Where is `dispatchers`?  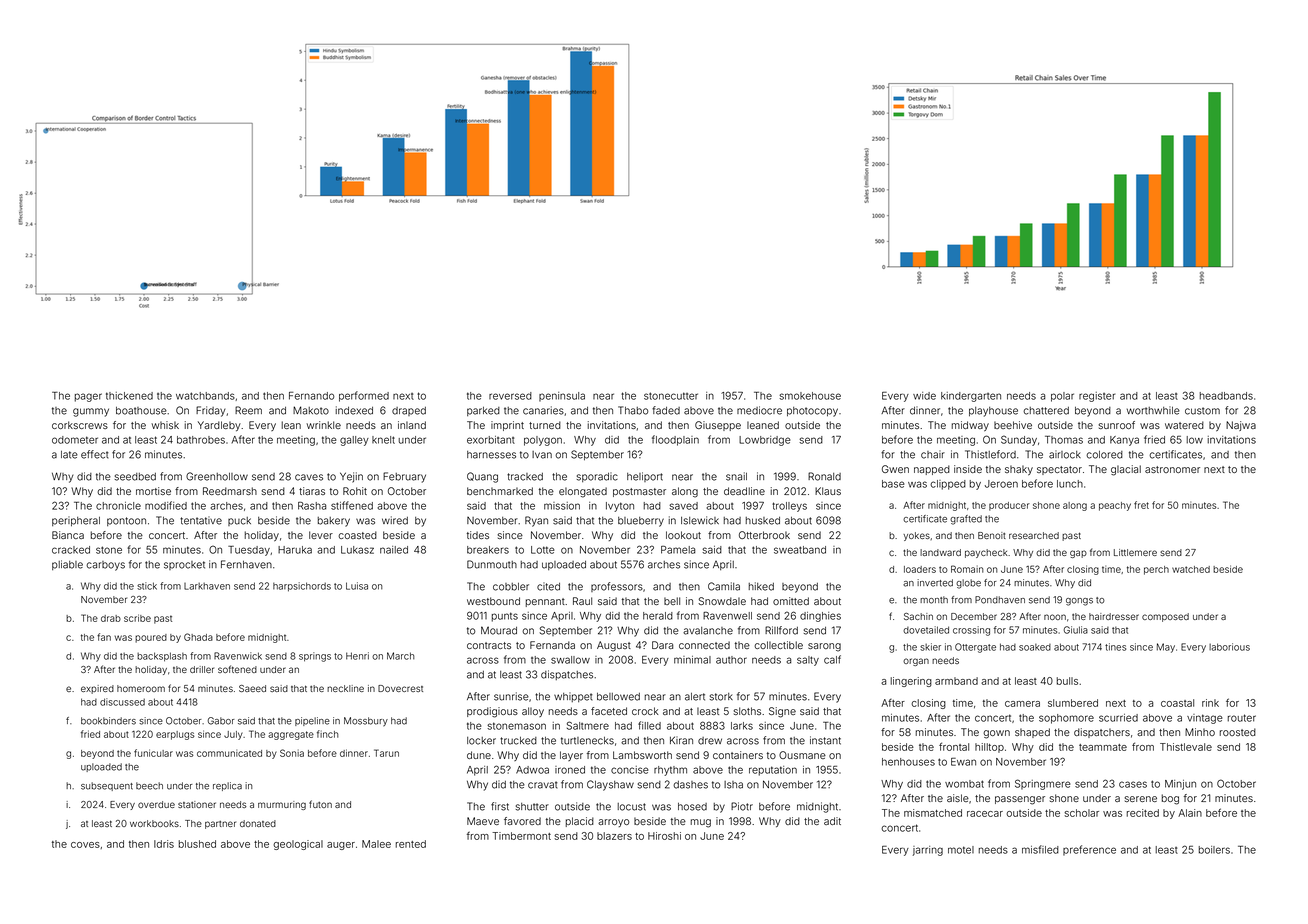 dispatchers is located at coordinates (1102, 733).
